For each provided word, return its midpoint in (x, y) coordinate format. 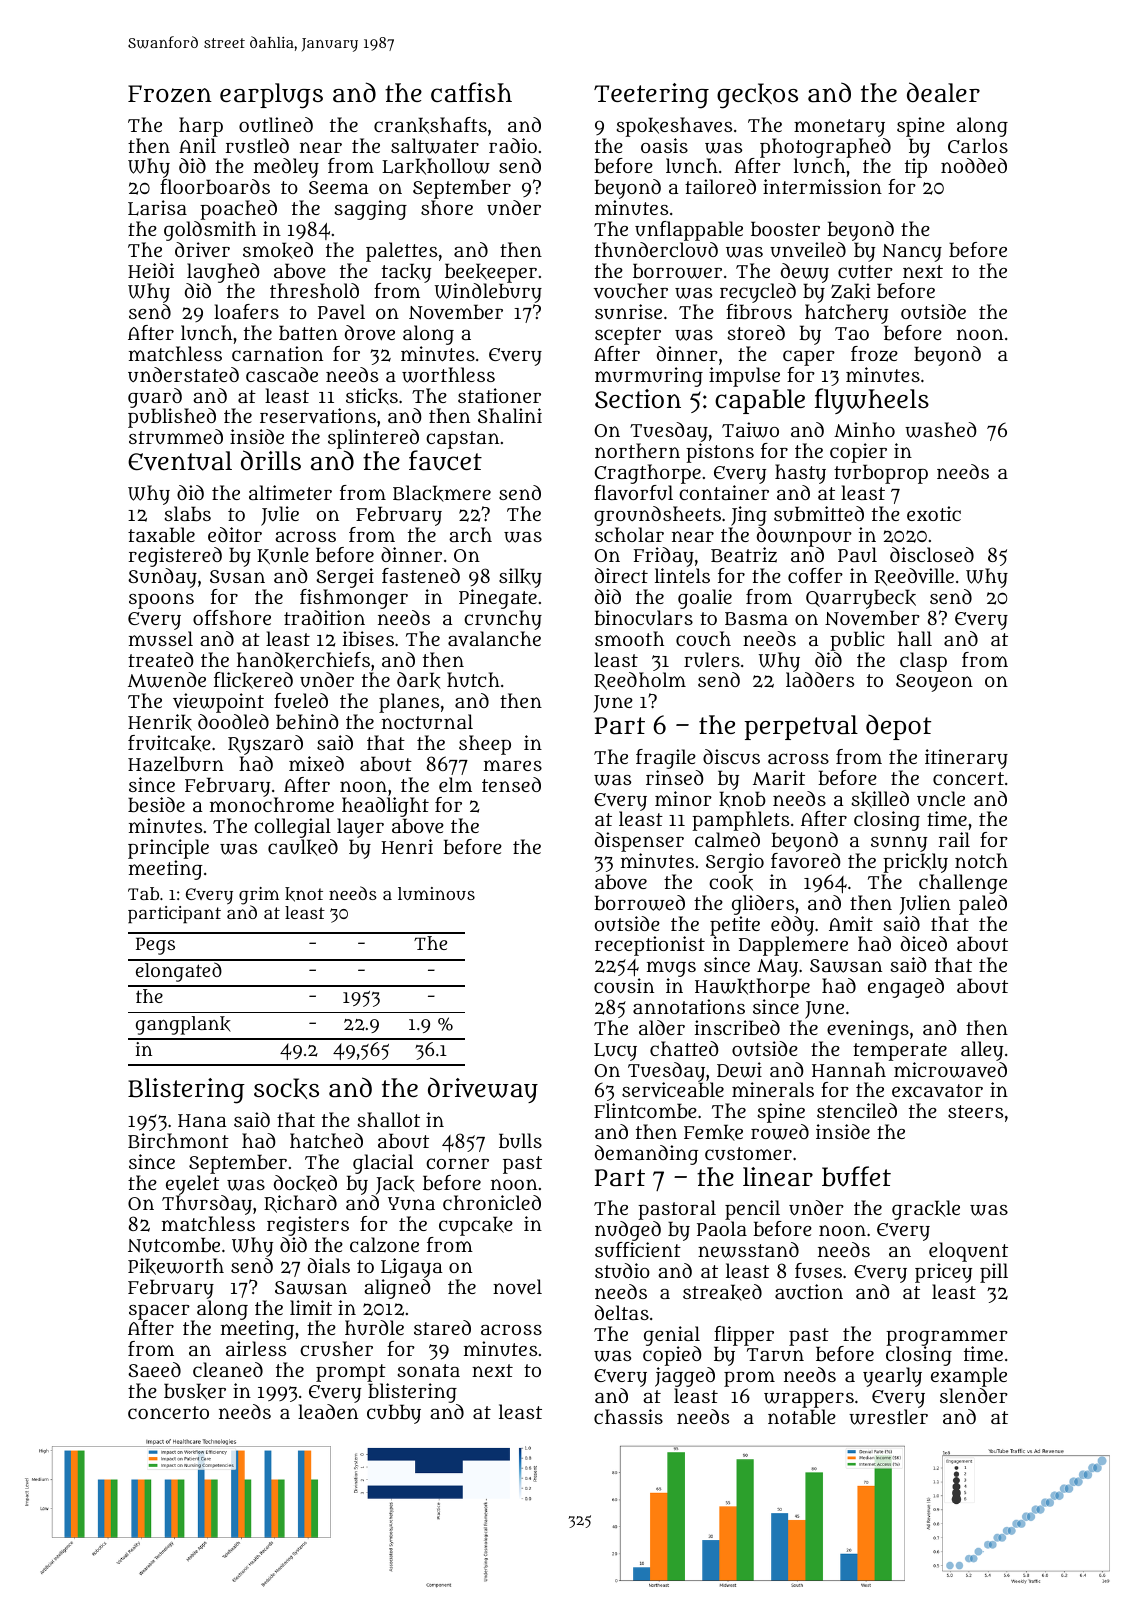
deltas (622, 1312)
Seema (338, 187)
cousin (624, 986)
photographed (825, 148)
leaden (328, 1411)
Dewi (739, 1070)
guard (155, 398)
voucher (631, 291)
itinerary (966, 759)
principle (168, 849)
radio (513, 145)
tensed (511, 784)
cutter (865, 272)
